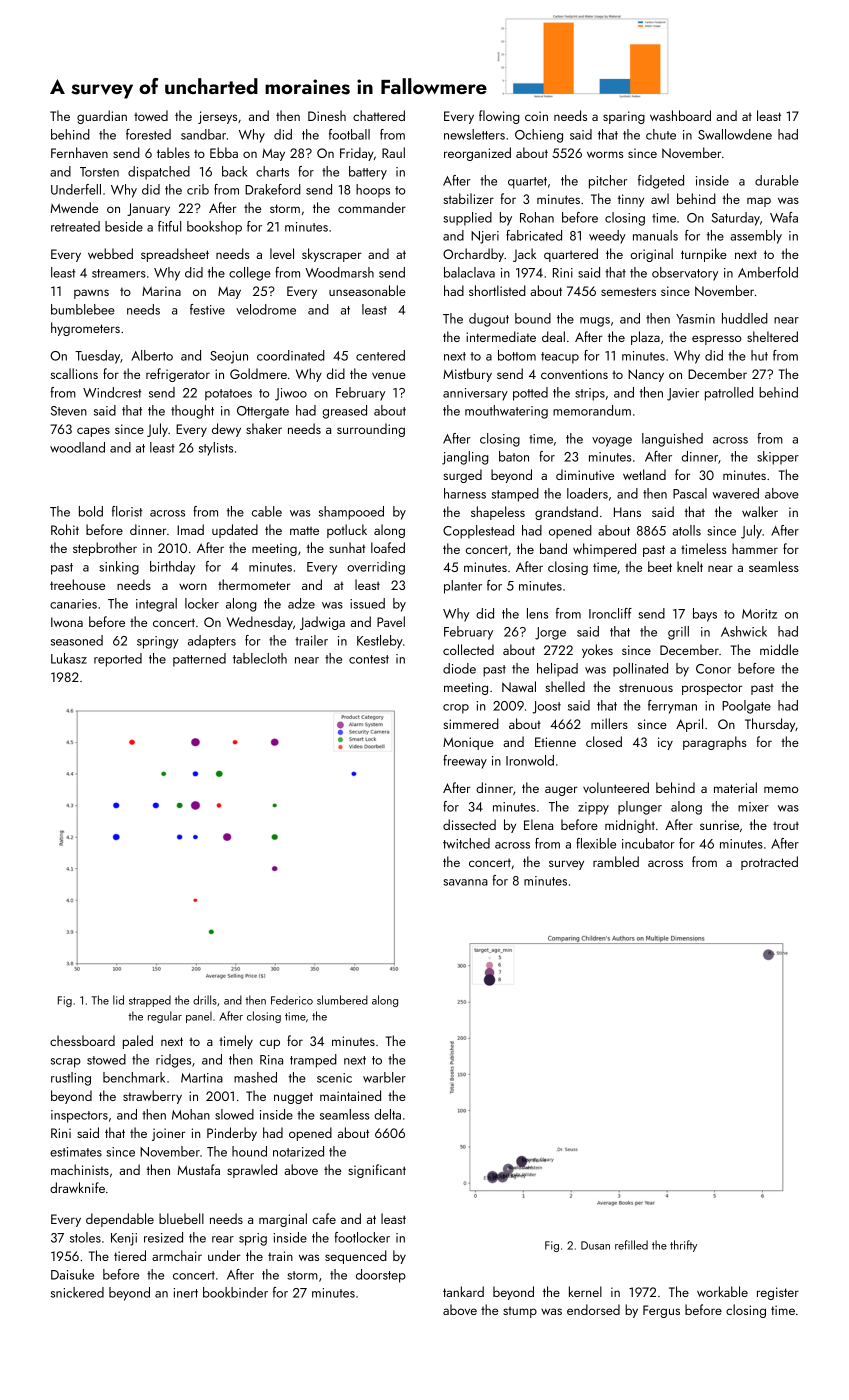 The height and width of the page is (1400, 849). I want to click on tramped, so click(313, 1061).
